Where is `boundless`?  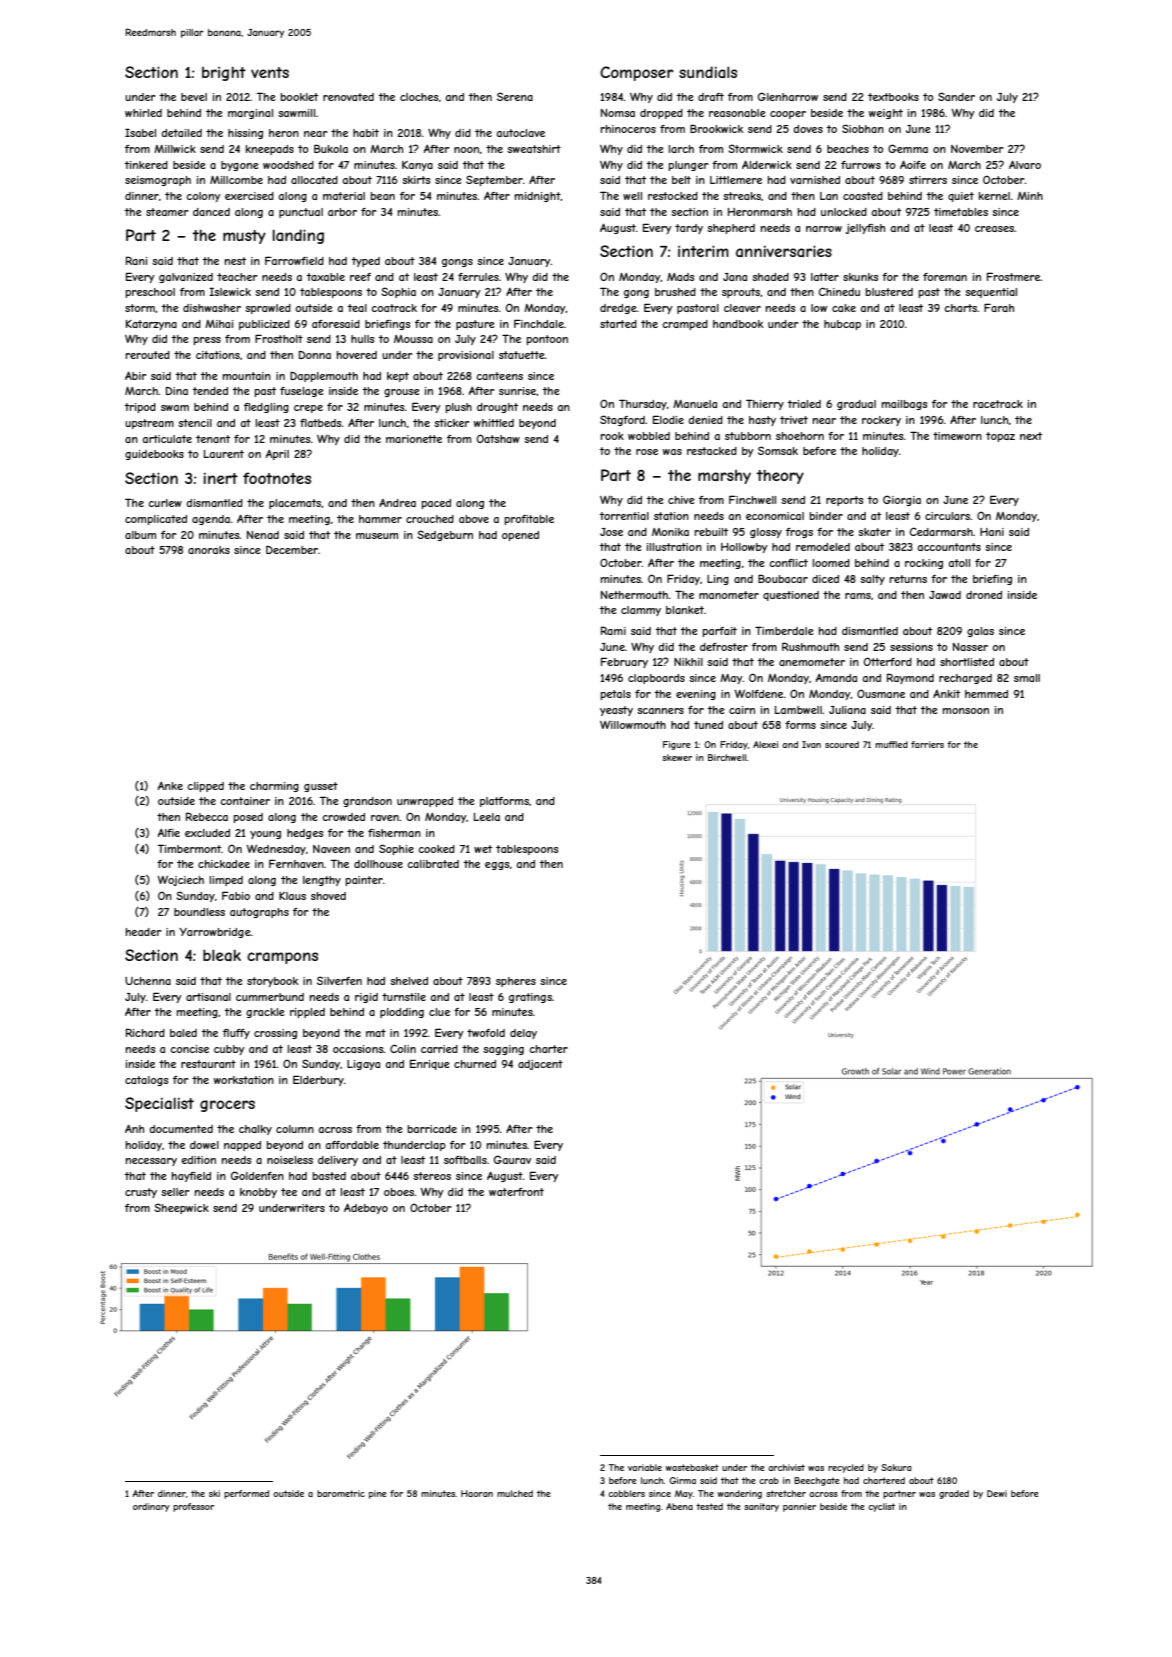
boundless is located at coordinates (199, 912).
